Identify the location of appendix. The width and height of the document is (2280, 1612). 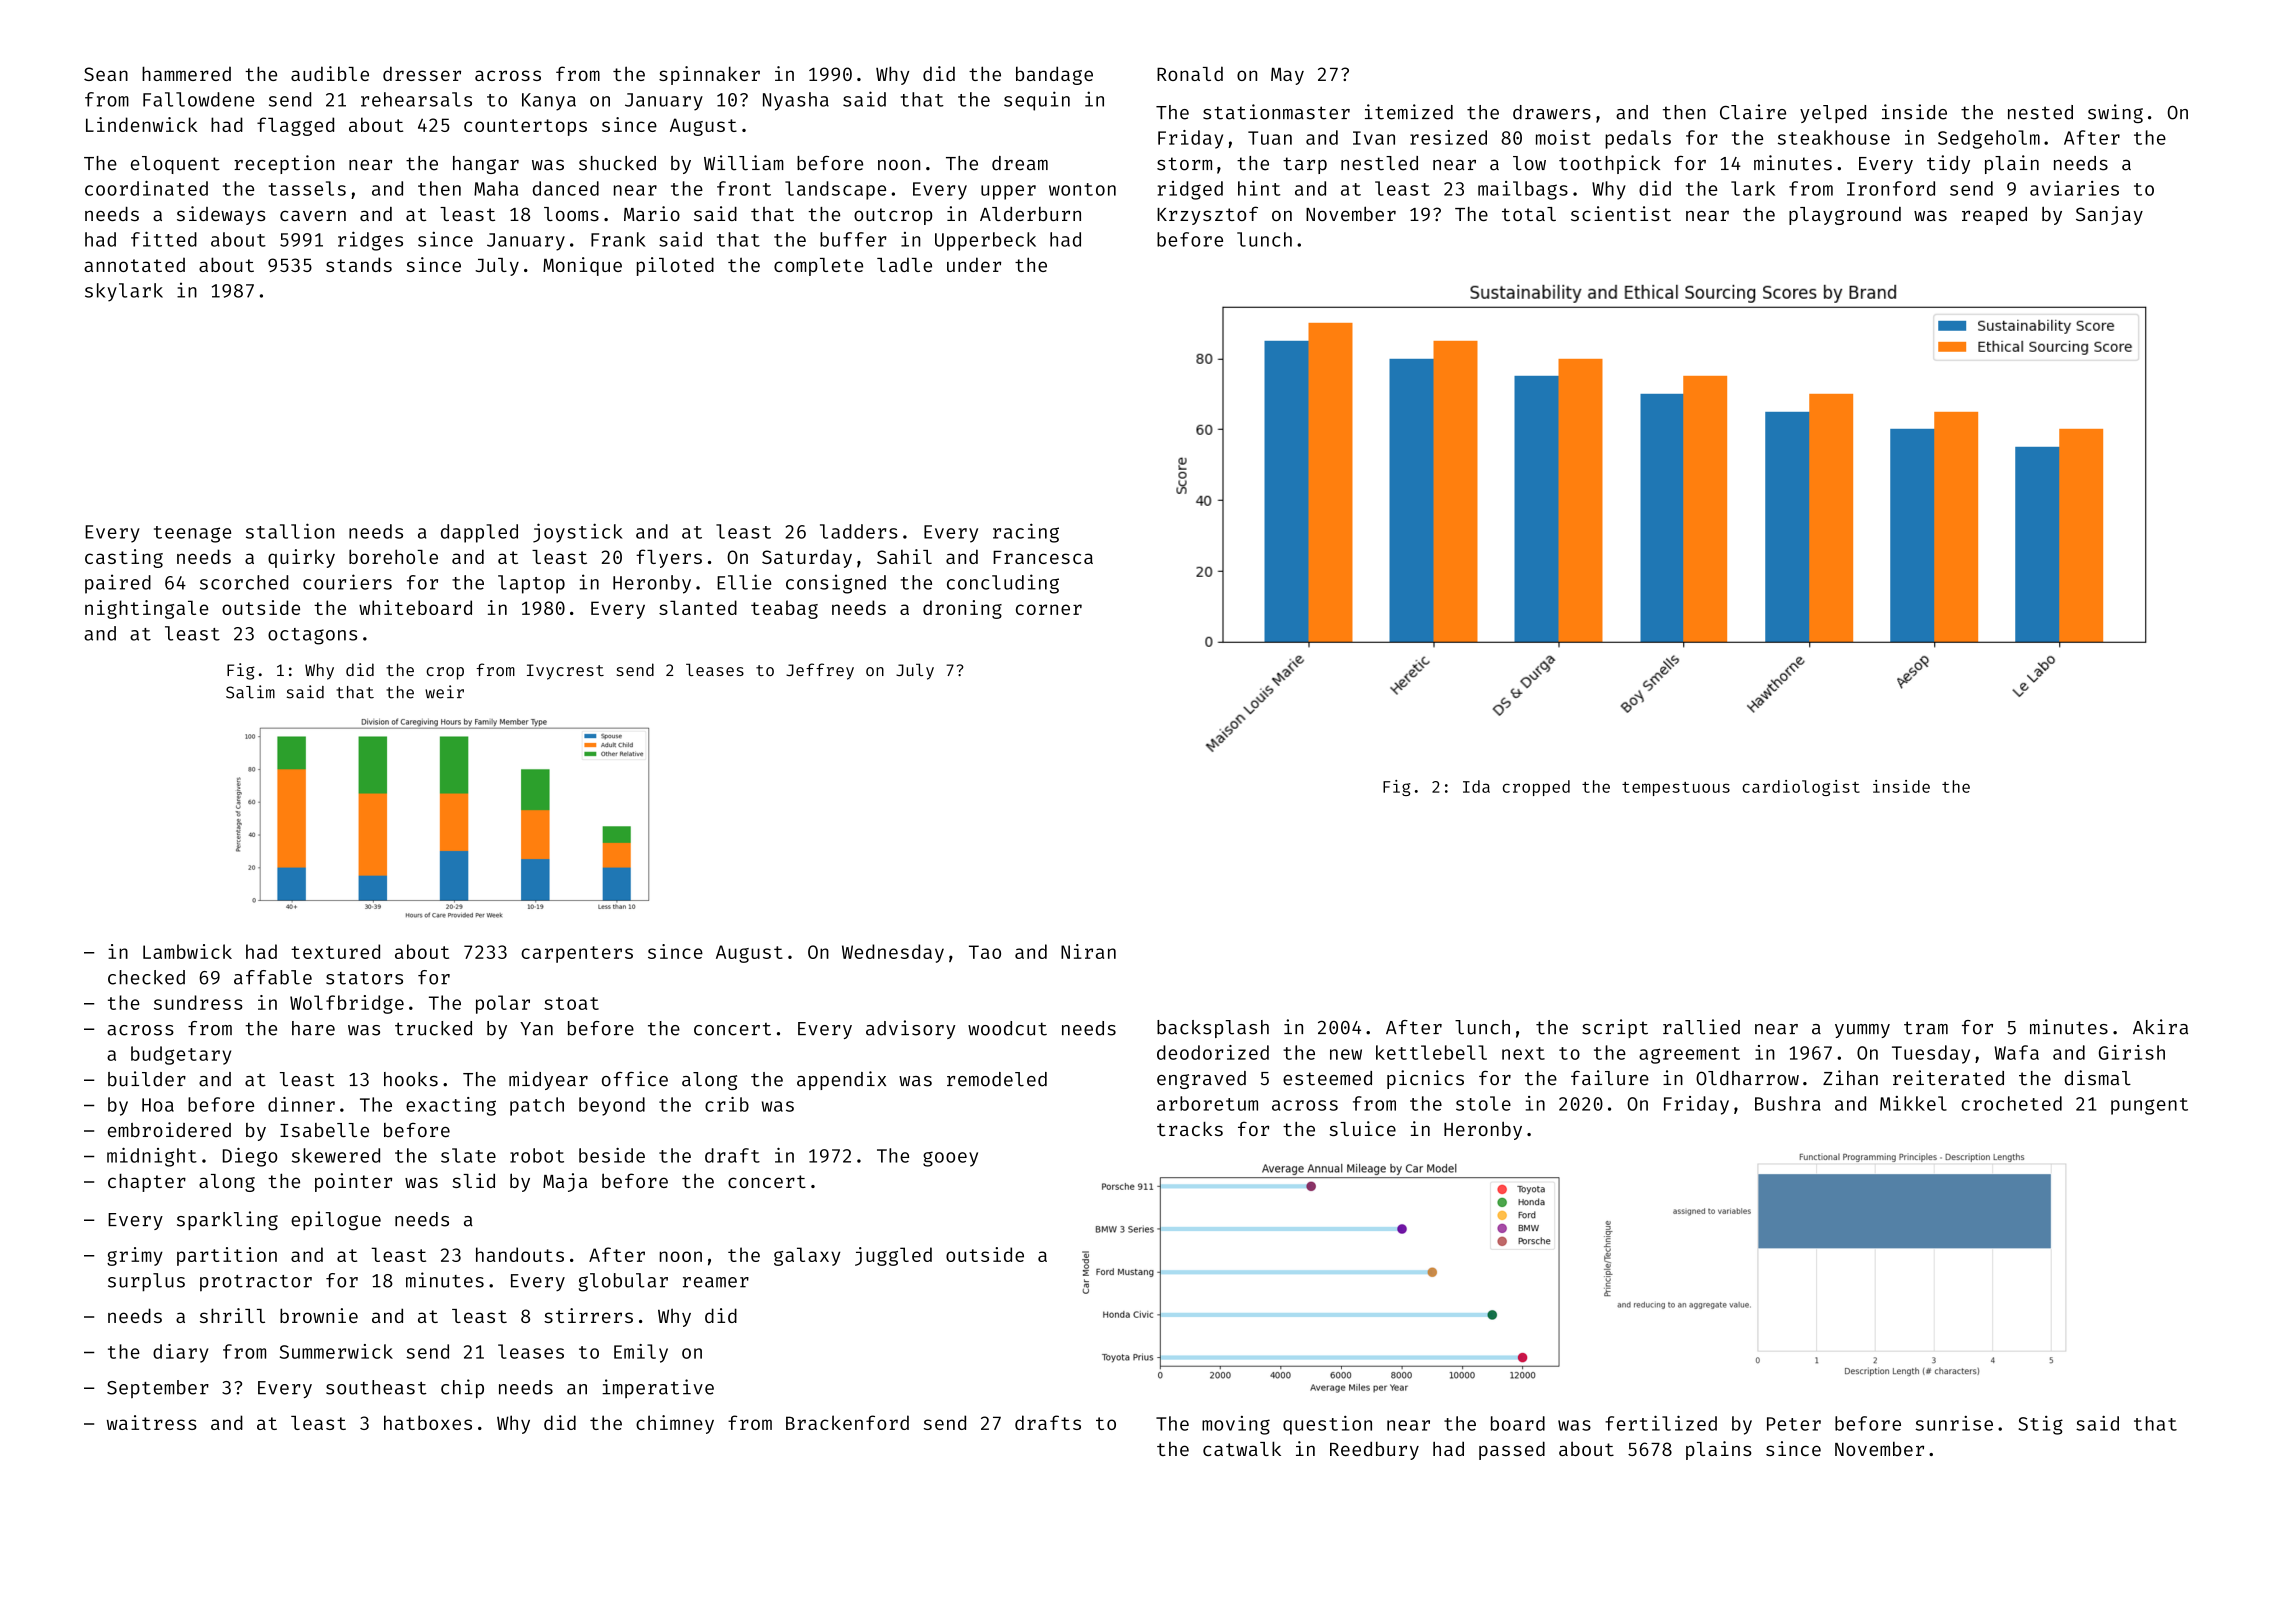
(841, 1080).
